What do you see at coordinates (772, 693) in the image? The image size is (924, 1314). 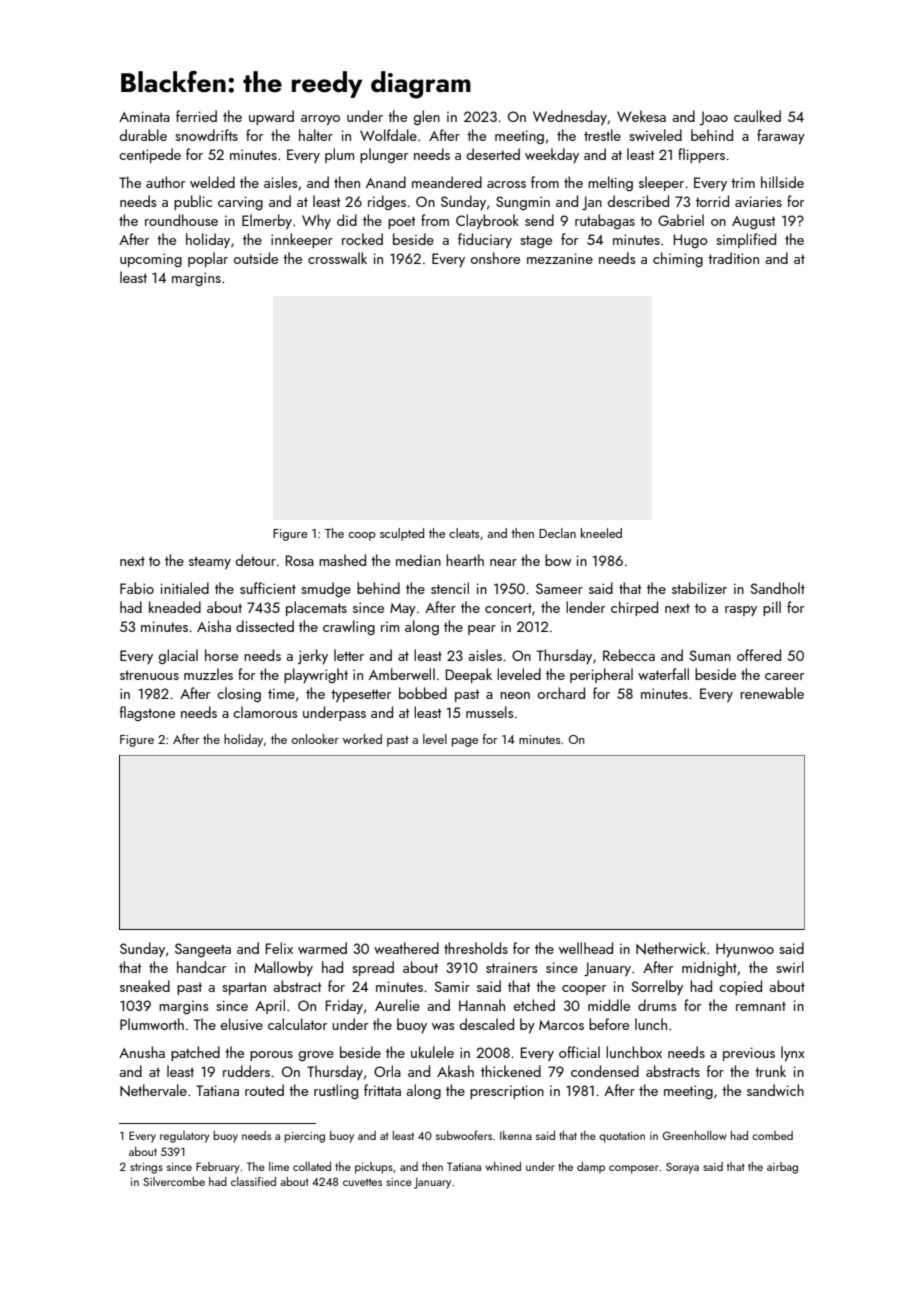 I see `renewable` at bounding box center [772, 693].
